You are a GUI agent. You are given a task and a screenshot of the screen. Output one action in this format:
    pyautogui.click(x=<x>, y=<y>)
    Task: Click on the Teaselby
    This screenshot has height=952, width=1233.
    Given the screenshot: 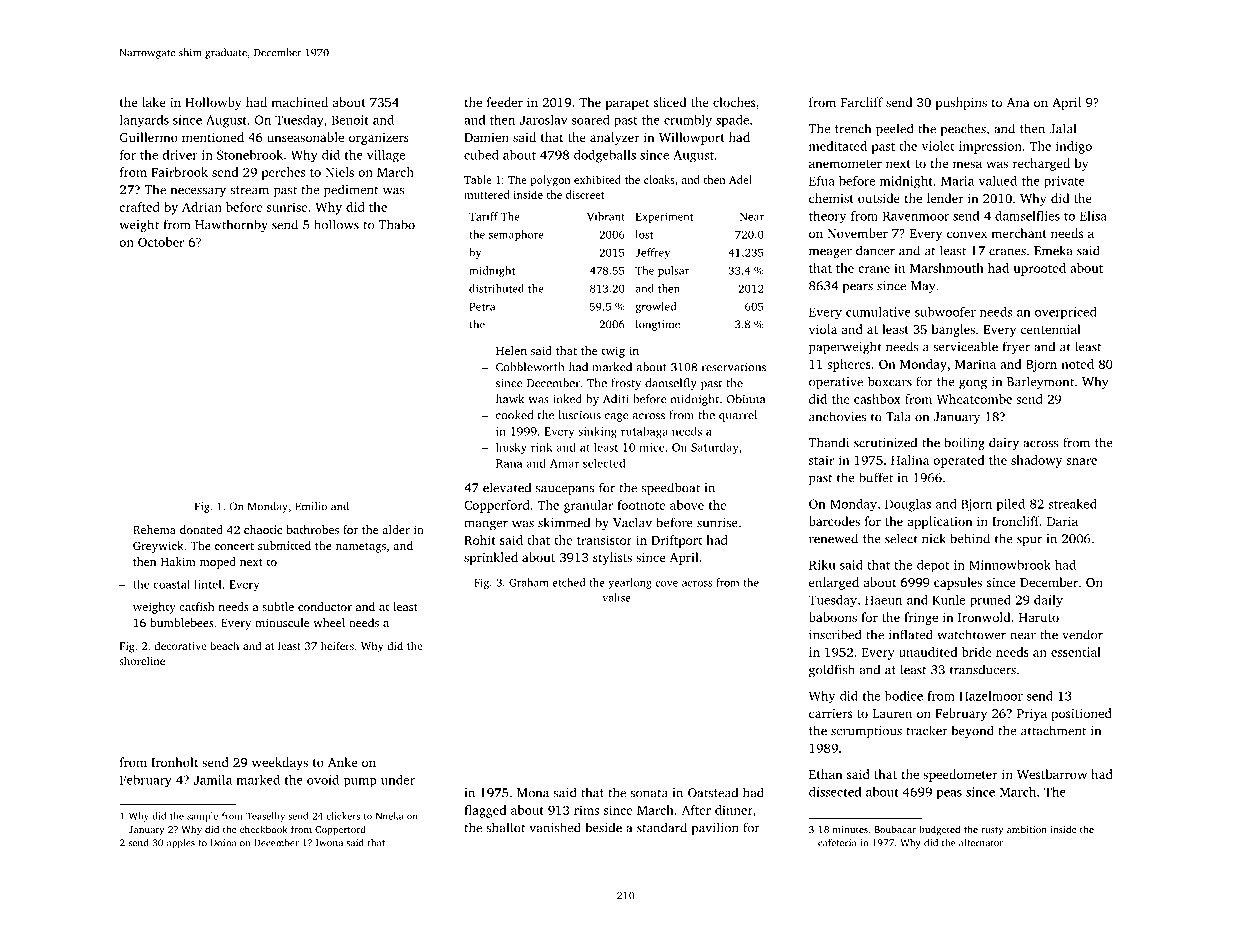 What is the action you would take?
    pyautogui.click(x=265, y=817)
